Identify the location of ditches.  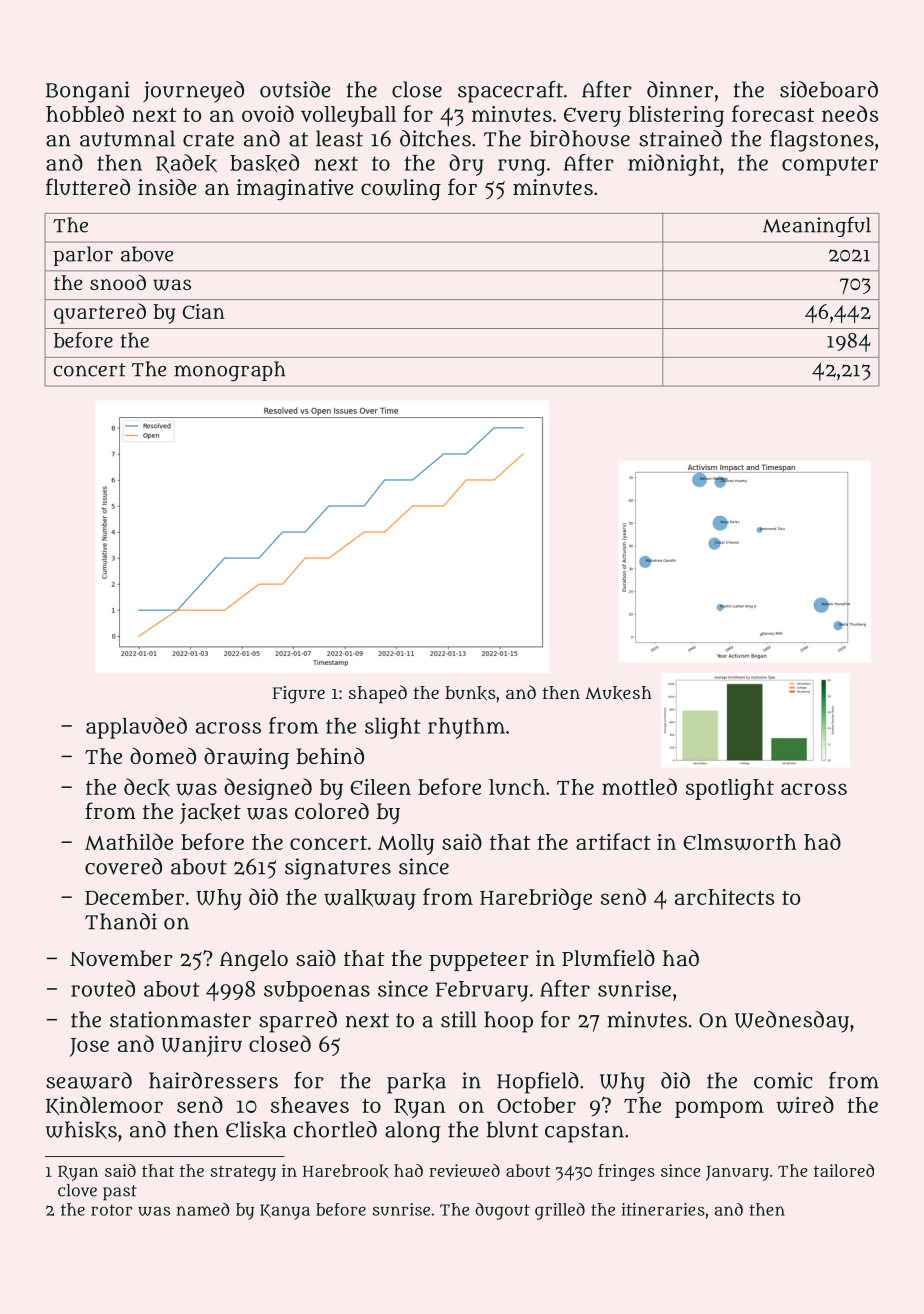
(435, 138).
